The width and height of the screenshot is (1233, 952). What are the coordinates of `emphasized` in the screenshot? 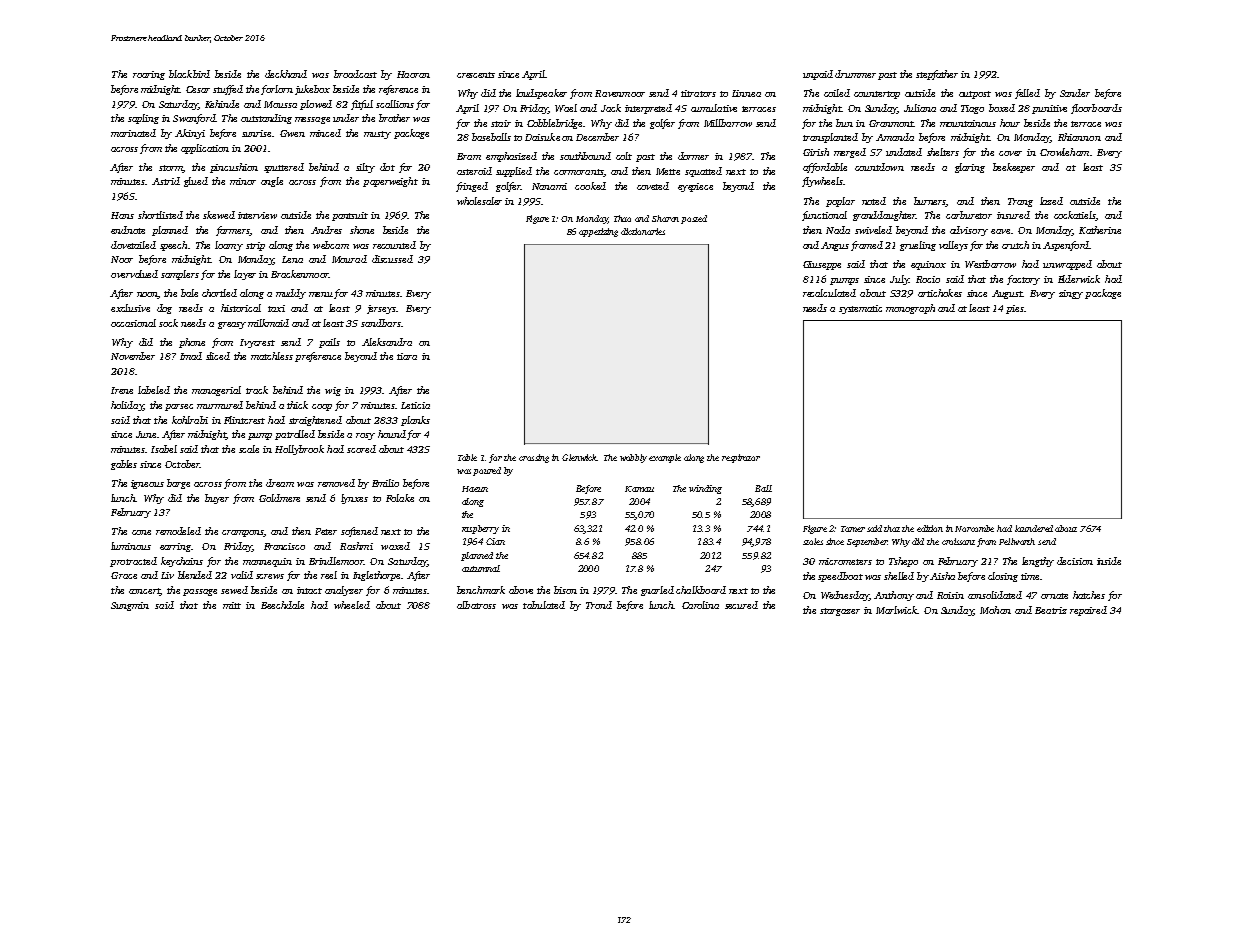 It's located at (511, 157).
